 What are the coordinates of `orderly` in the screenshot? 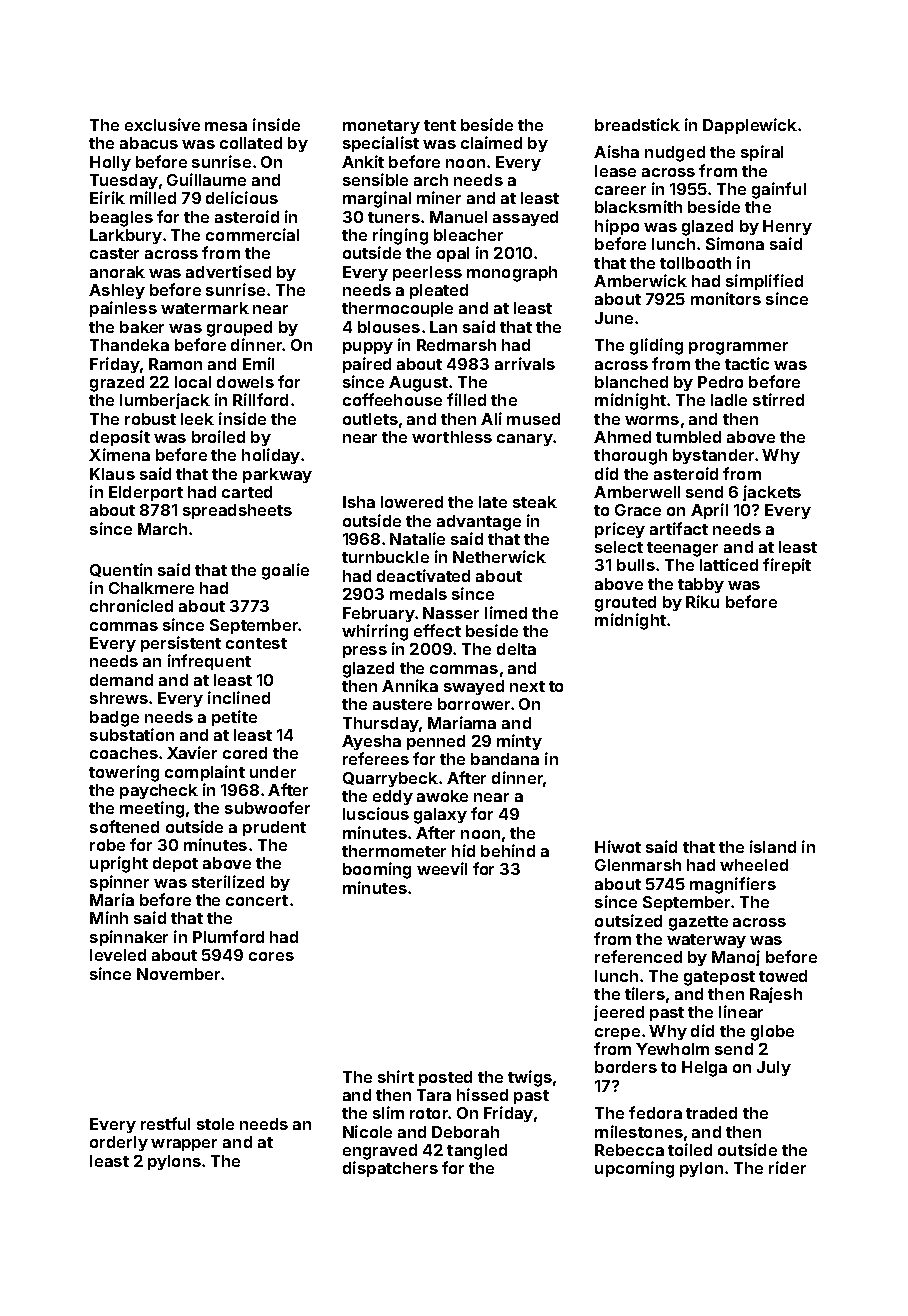 It's located at (119, 1143).
